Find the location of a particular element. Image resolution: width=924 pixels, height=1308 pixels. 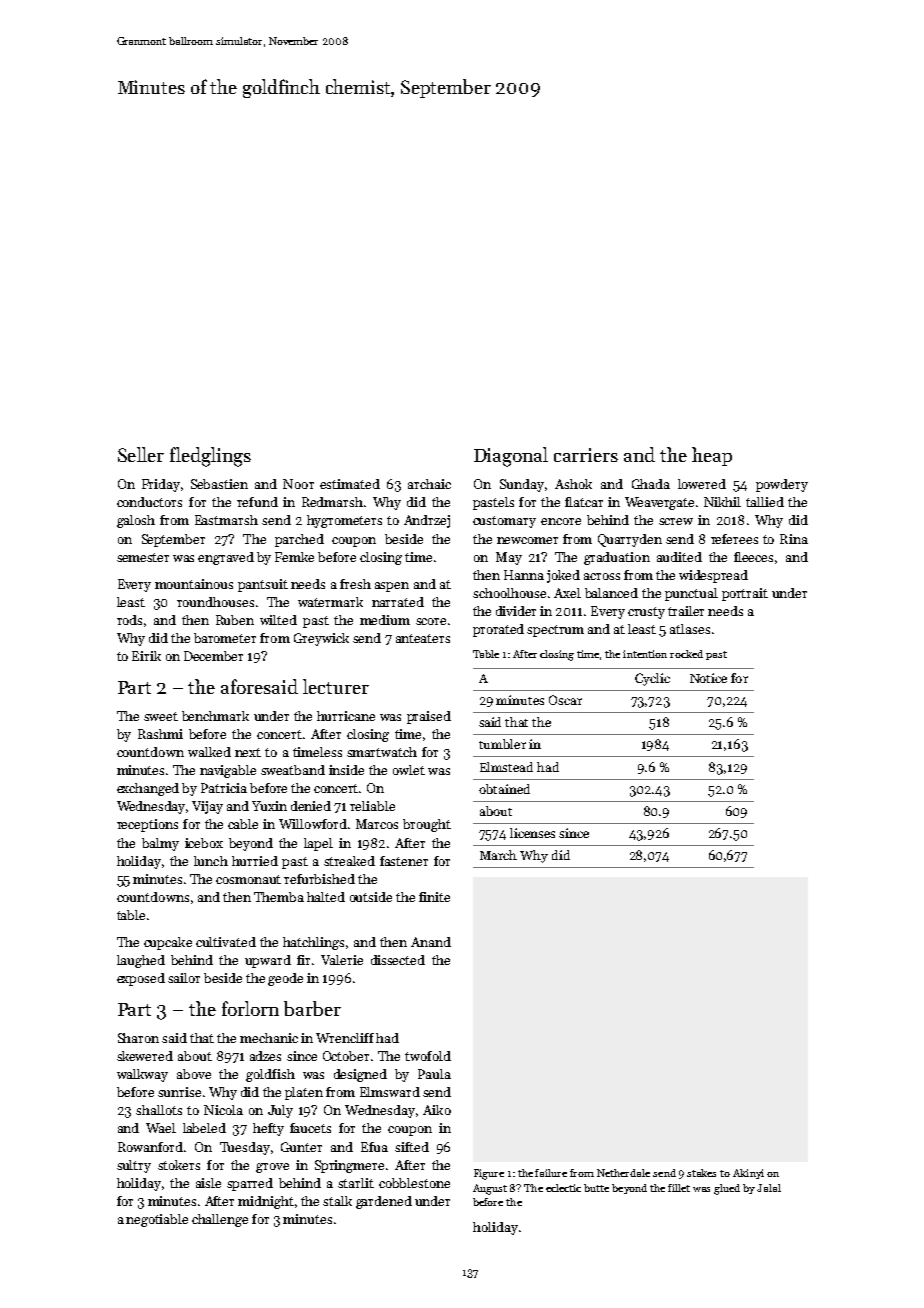

stokers is located at coordinates (179, 1165).
